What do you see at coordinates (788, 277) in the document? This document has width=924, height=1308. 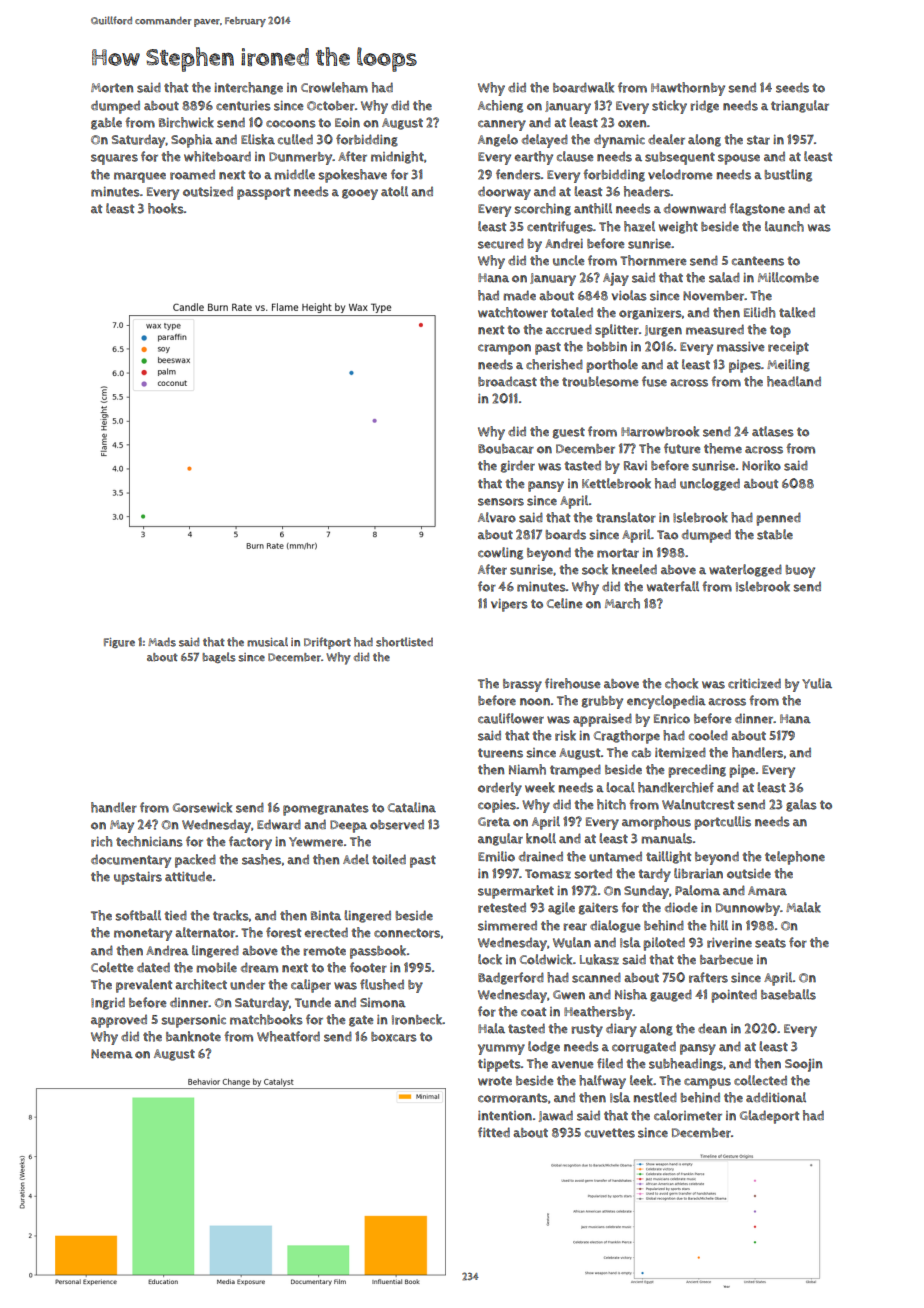 I see `Millcombe` at bounding box center [788, 277].
